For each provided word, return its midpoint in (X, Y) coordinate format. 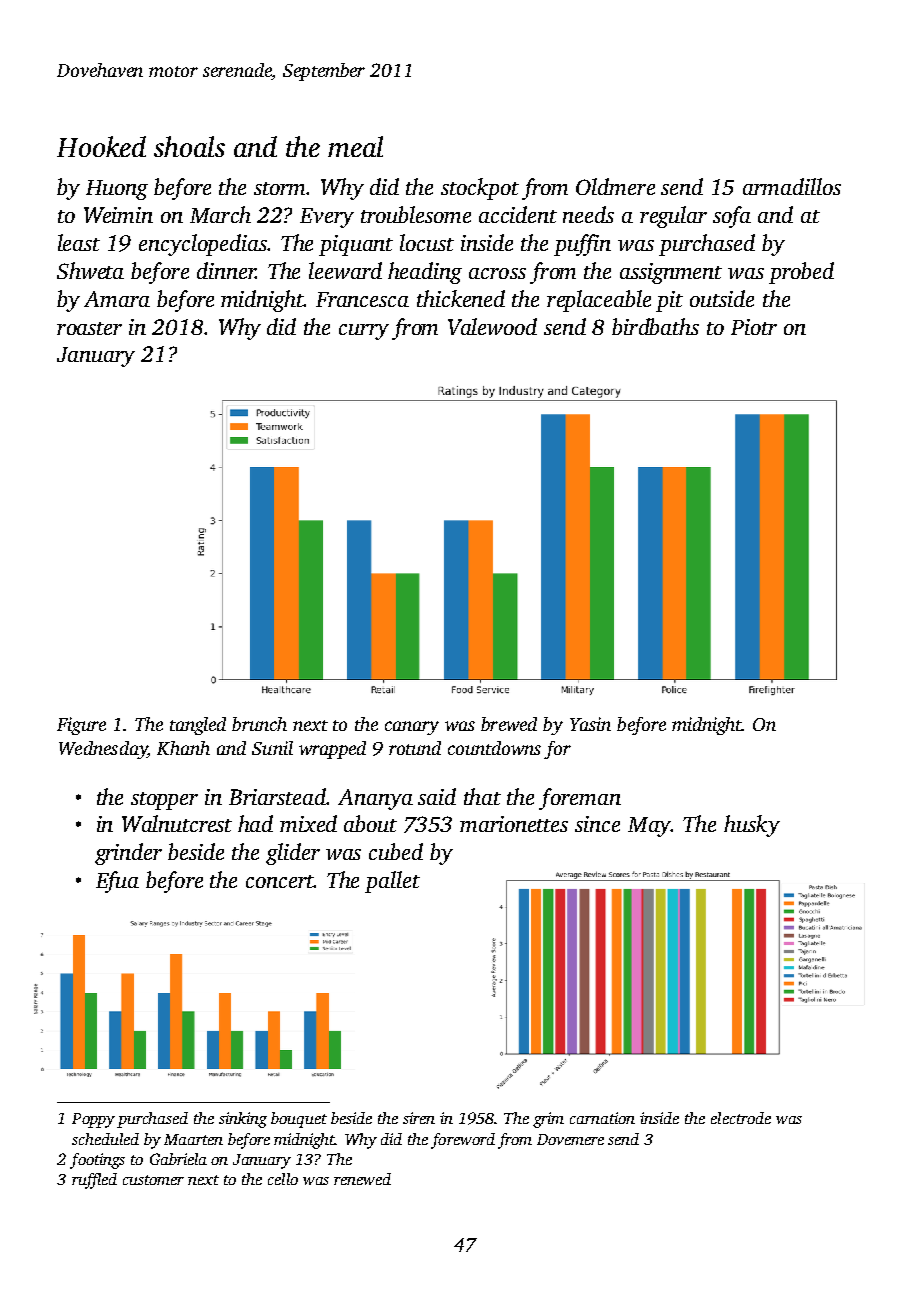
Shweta (90, 270)
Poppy (93, 1120)
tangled (198, 726)
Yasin (590, 724)
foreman (580, 799)
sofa (732, 217)
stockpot (480, 189)
